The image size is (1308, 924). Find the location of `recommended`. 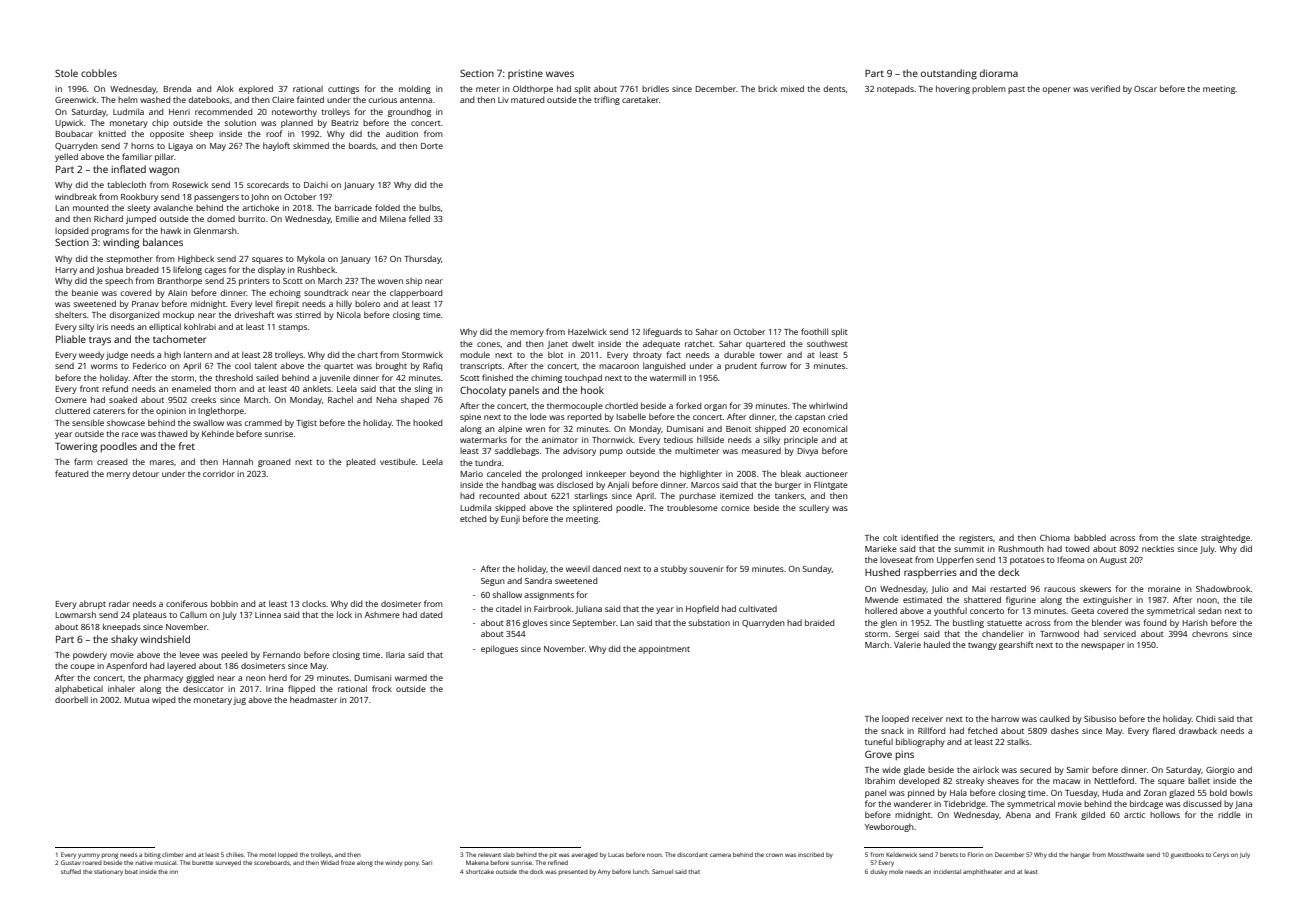

recommended is located at coordinates (223, 111).
